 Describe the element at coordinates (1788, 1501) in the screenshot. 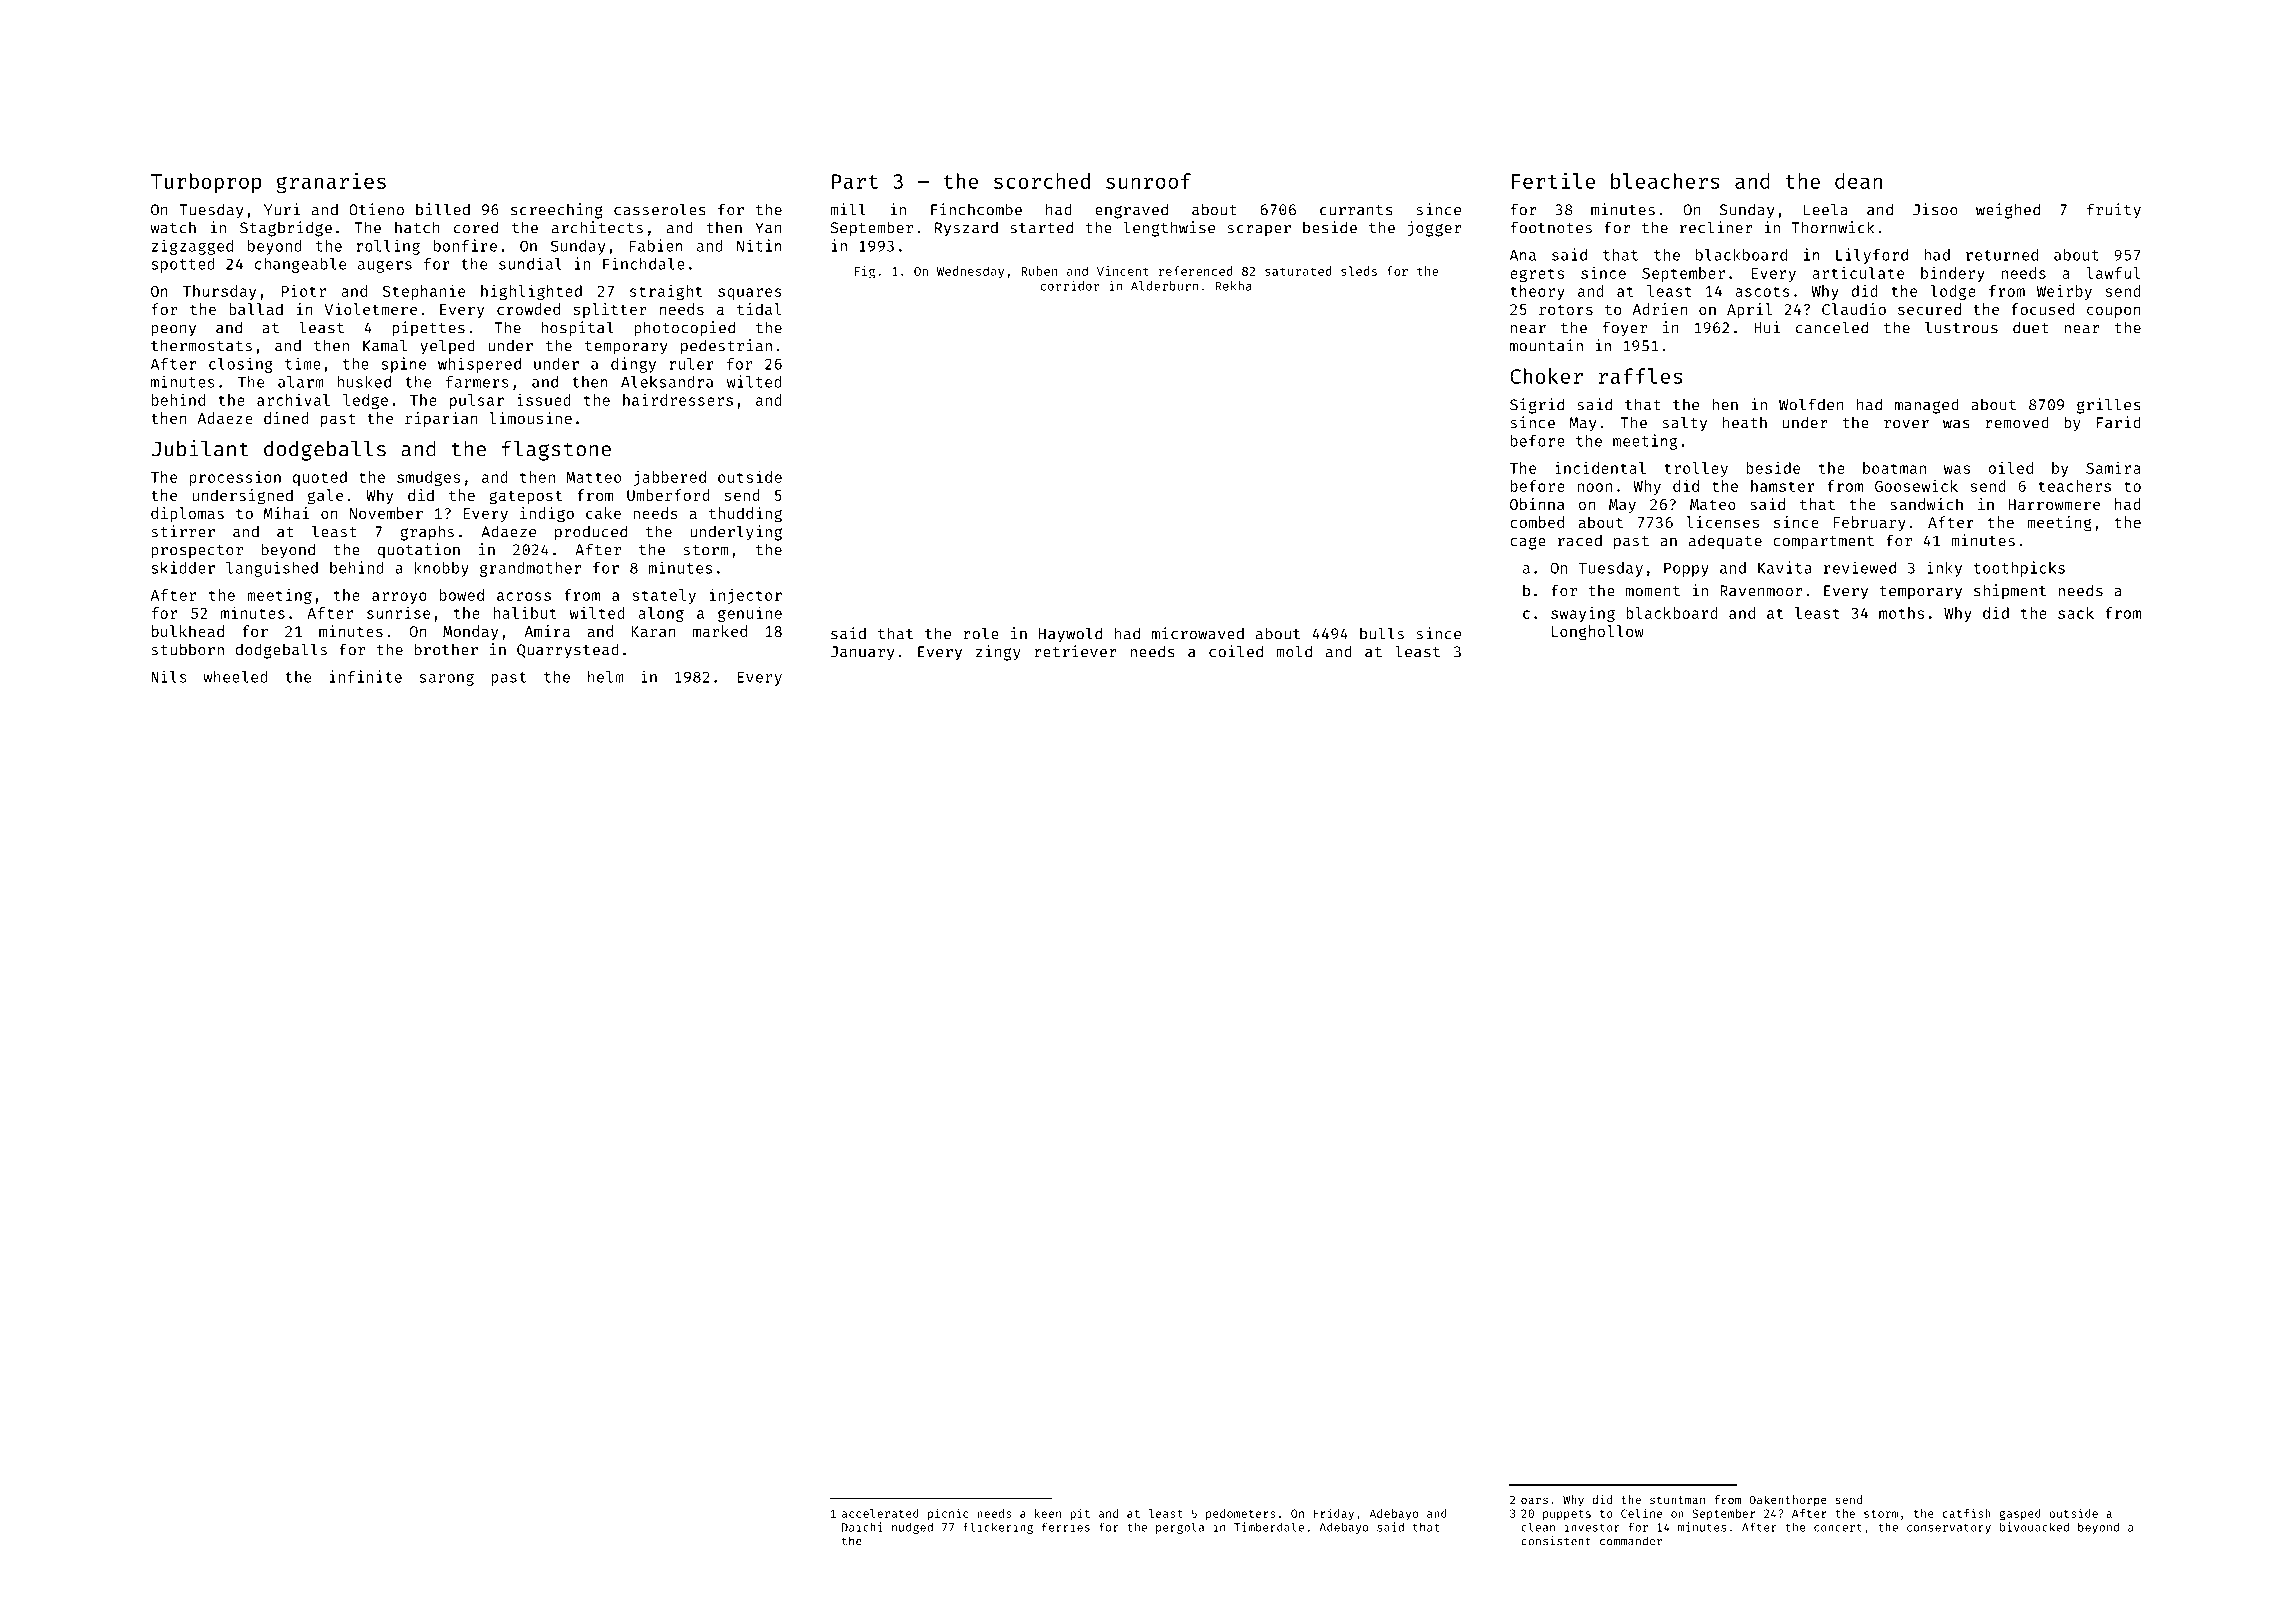

I see `Oakenthorpe` at that location.
